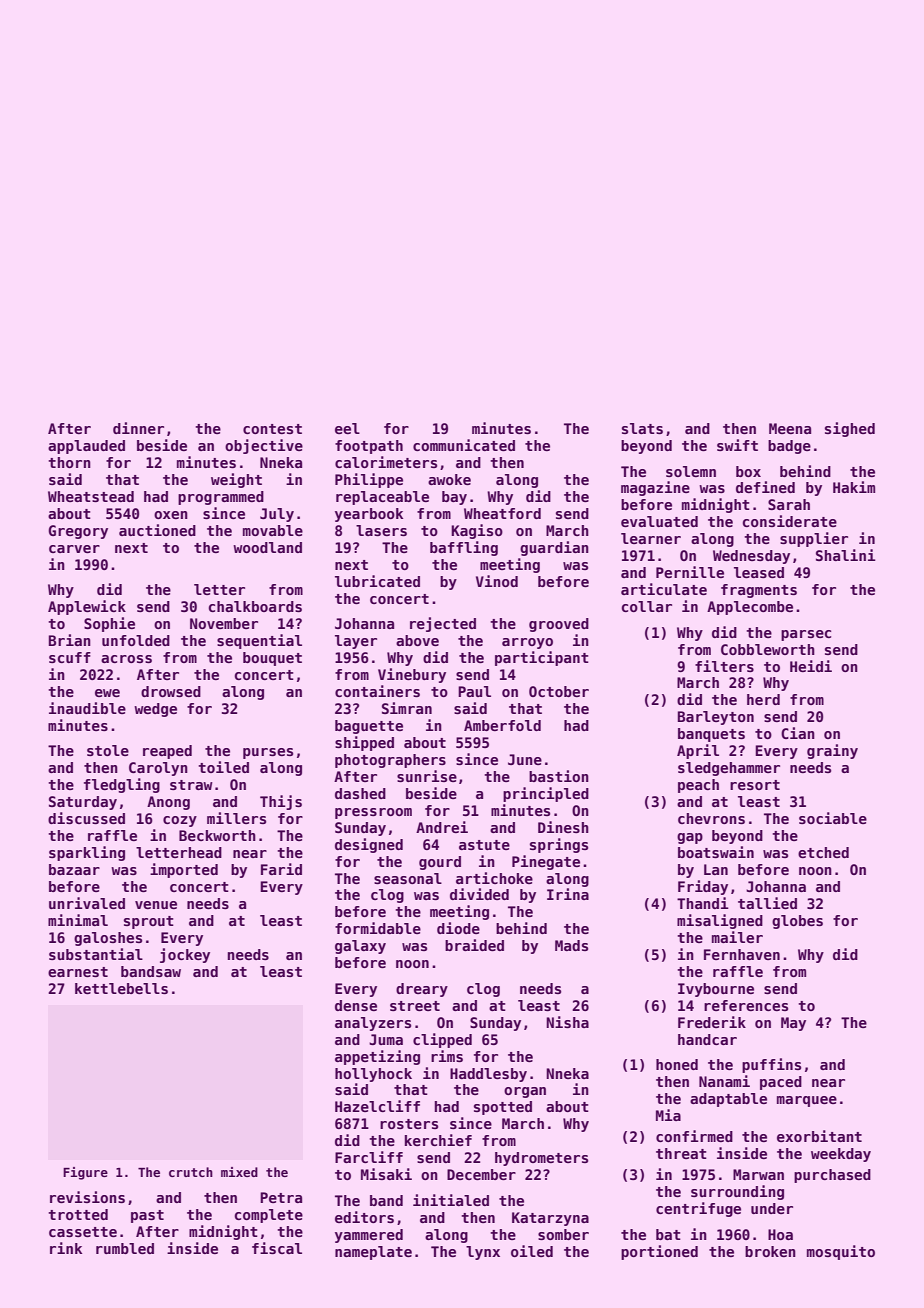 The image size is (924, 1308). What do you see at coordinates (138, 428) in the image?
I see `dinner` at bounding box center [138, 428].
